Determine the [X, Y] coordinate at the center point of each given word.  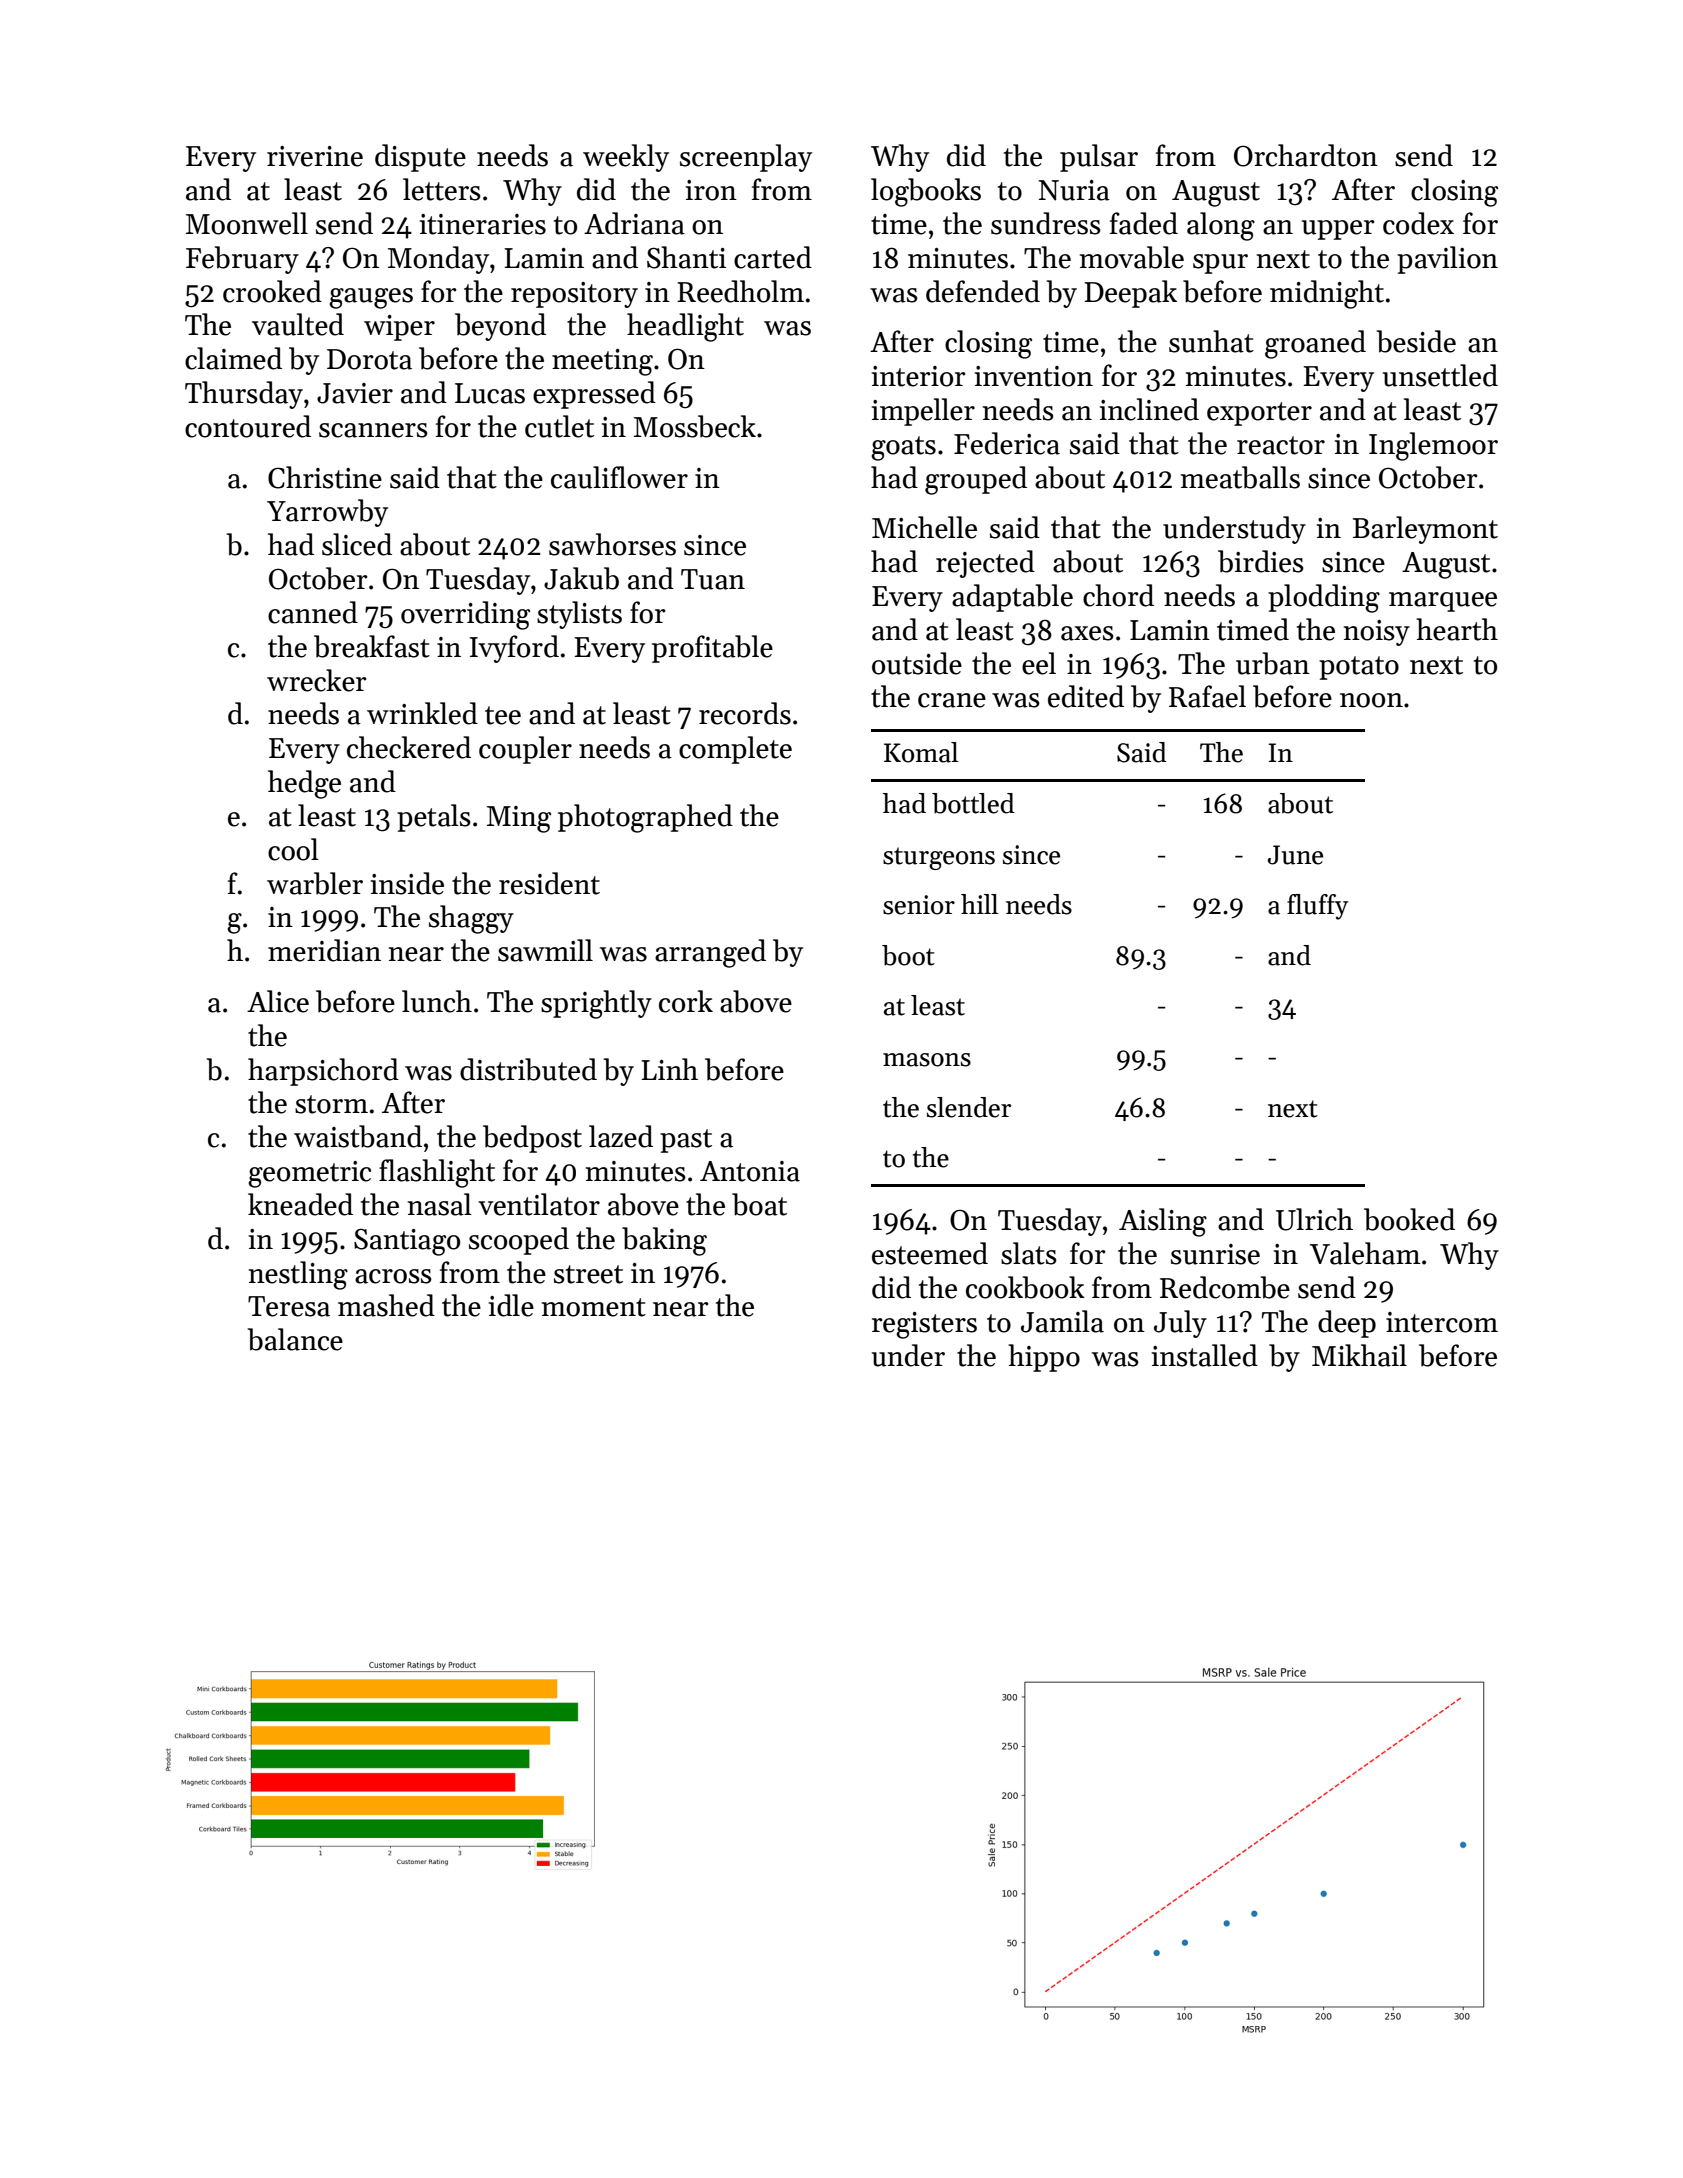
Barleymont [1425, 530]
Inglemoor [1433, 446]
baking [664, 1241]
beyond [500, 327]
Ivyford [514, 649]
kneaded [300, 1204]
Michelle [924, 527]
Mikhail [1359, 1355]
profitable [712, 649]
